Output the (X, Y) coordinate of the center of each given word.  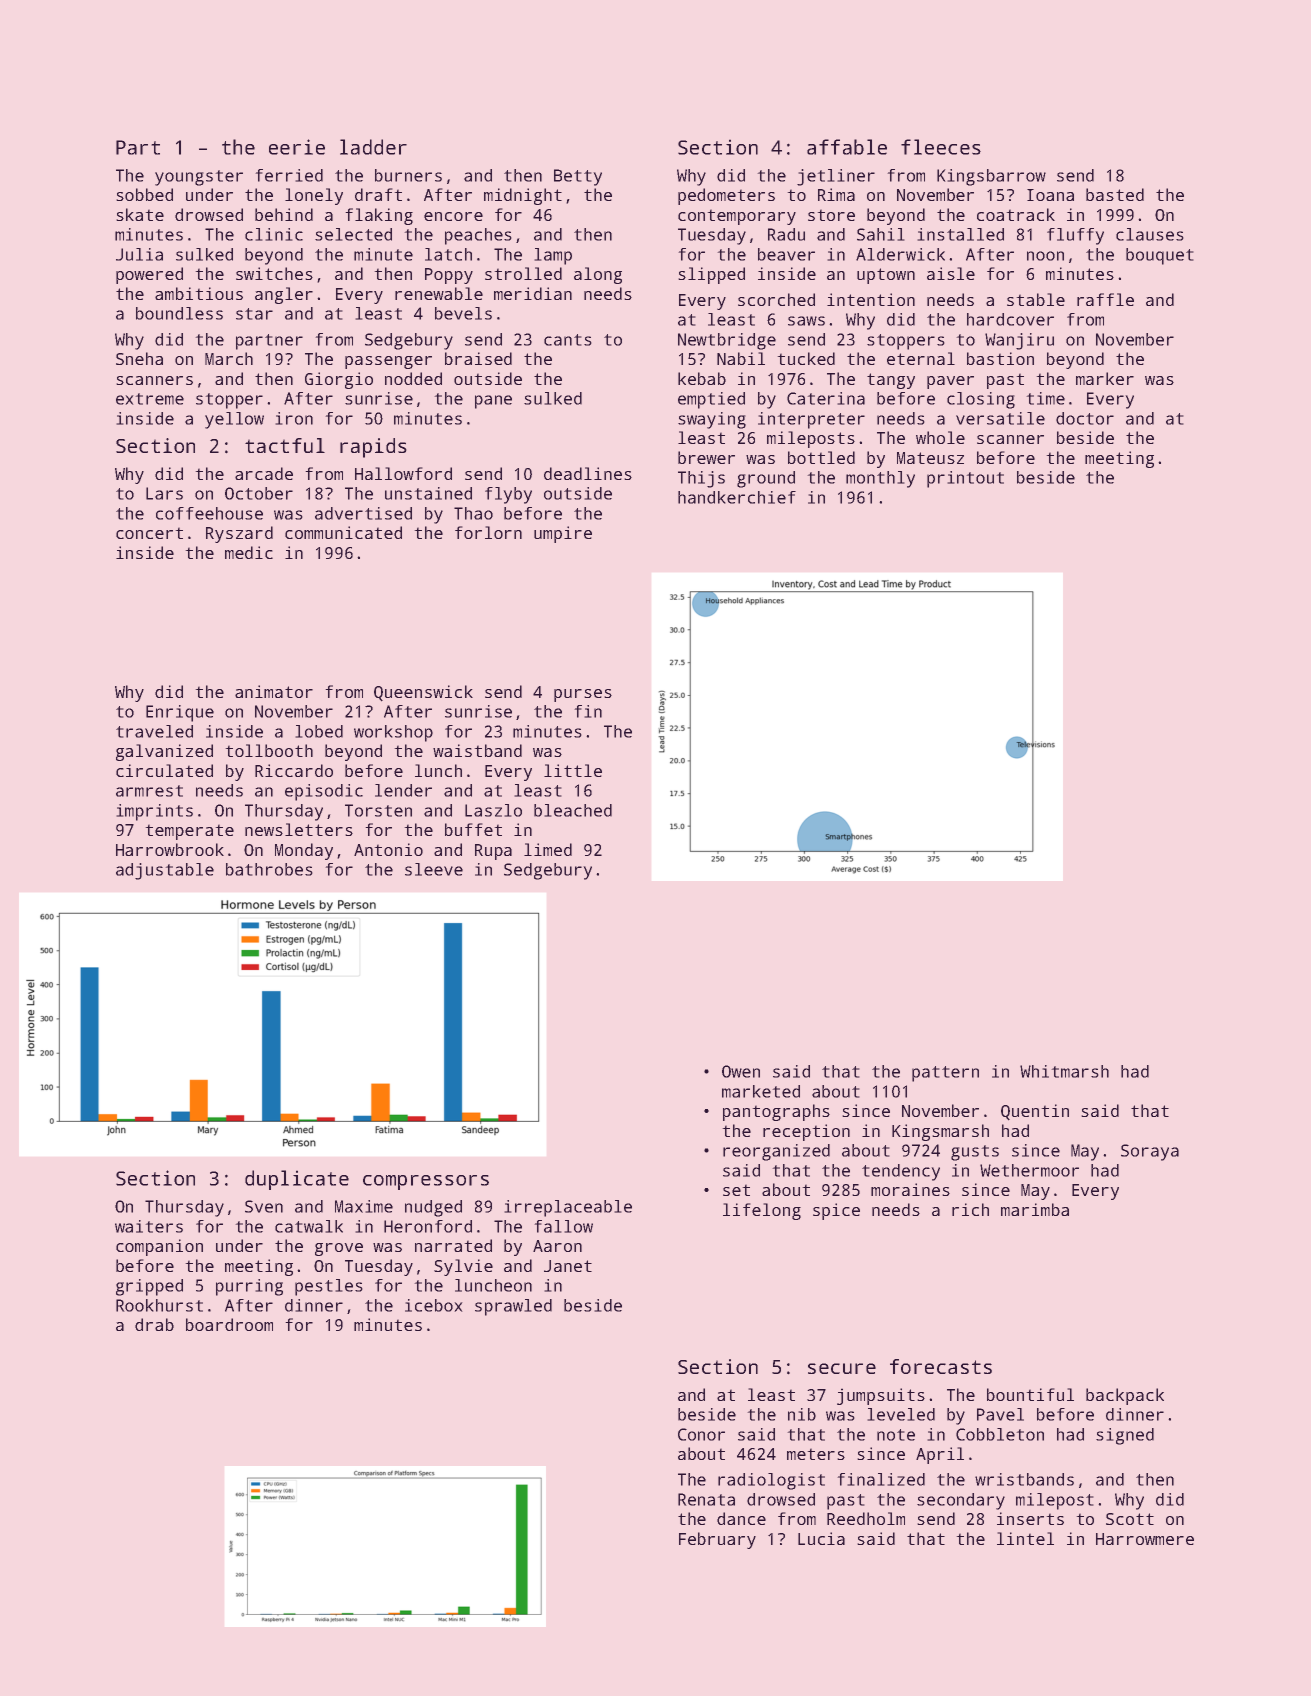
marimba (1035, 1209)
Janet (568, 1266)
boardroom (229, 1324)
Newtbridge (727, 341)
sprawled (513, 1307)
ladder (373, 147)
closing (981, 400)
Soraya (1150, 1152)
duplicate (297, 1180)
